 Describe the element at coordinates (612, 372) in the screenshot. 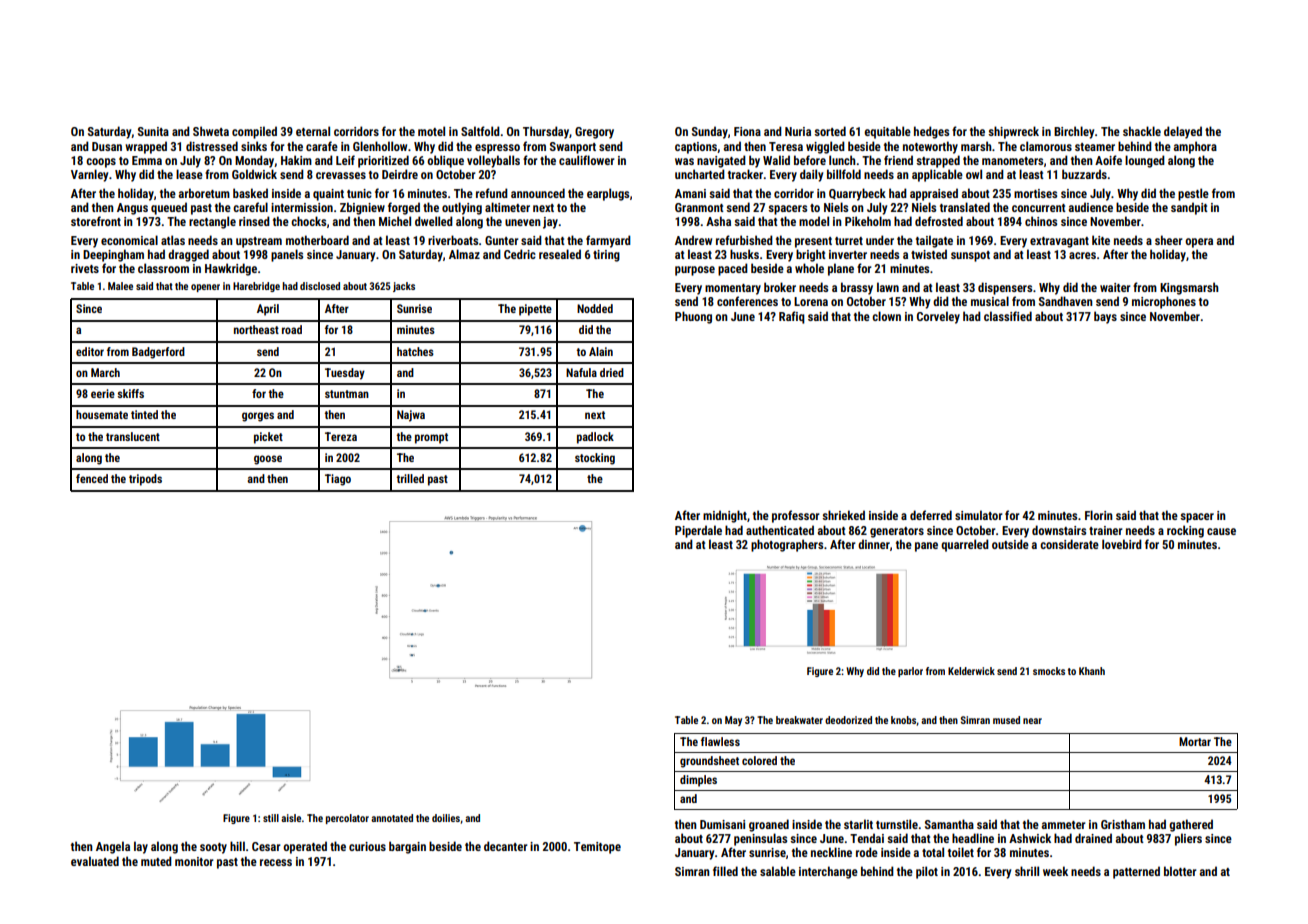

I see `dried` at that location.
